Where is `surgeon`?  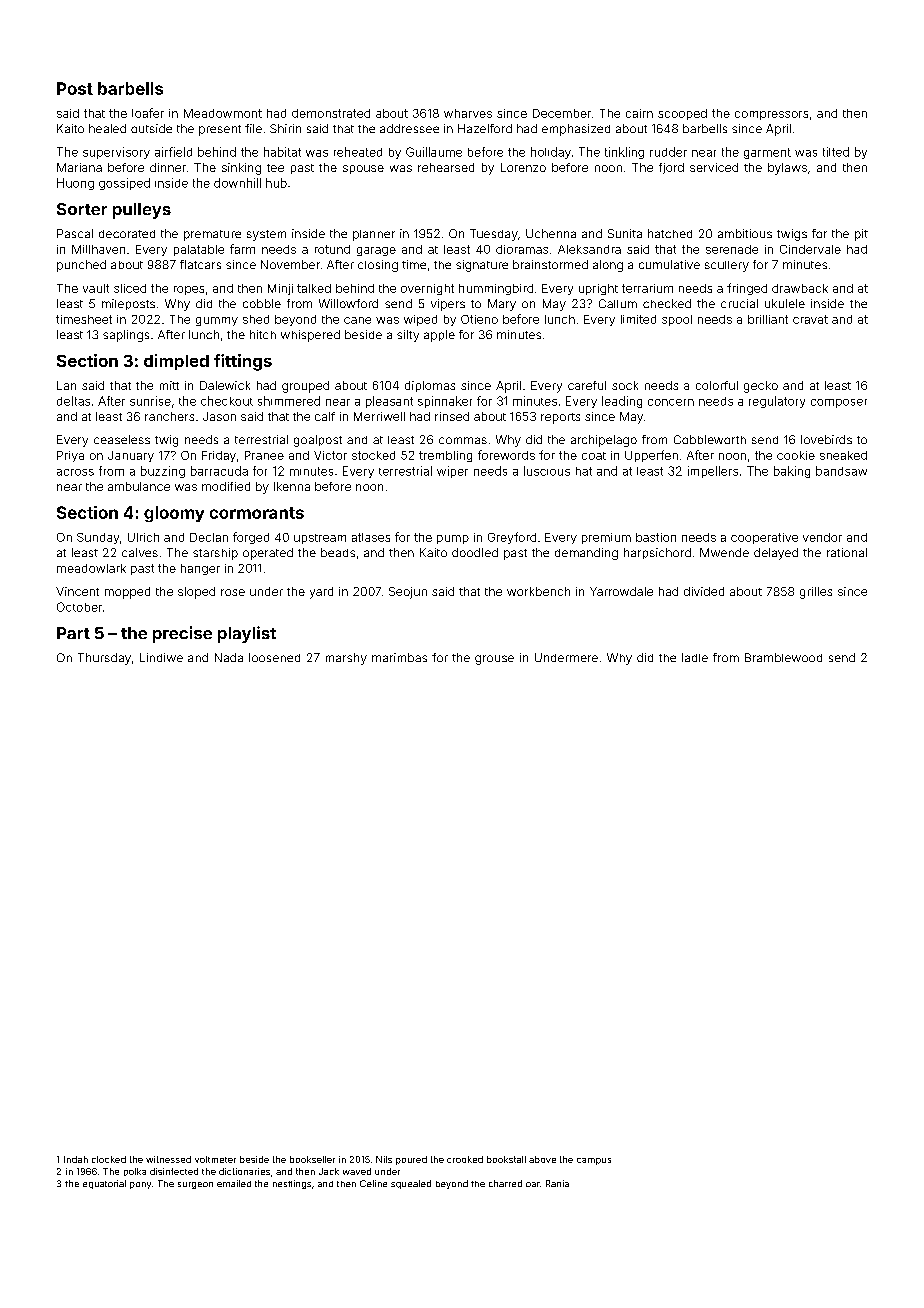 surgeon is located at coordinates (195, 1185).
